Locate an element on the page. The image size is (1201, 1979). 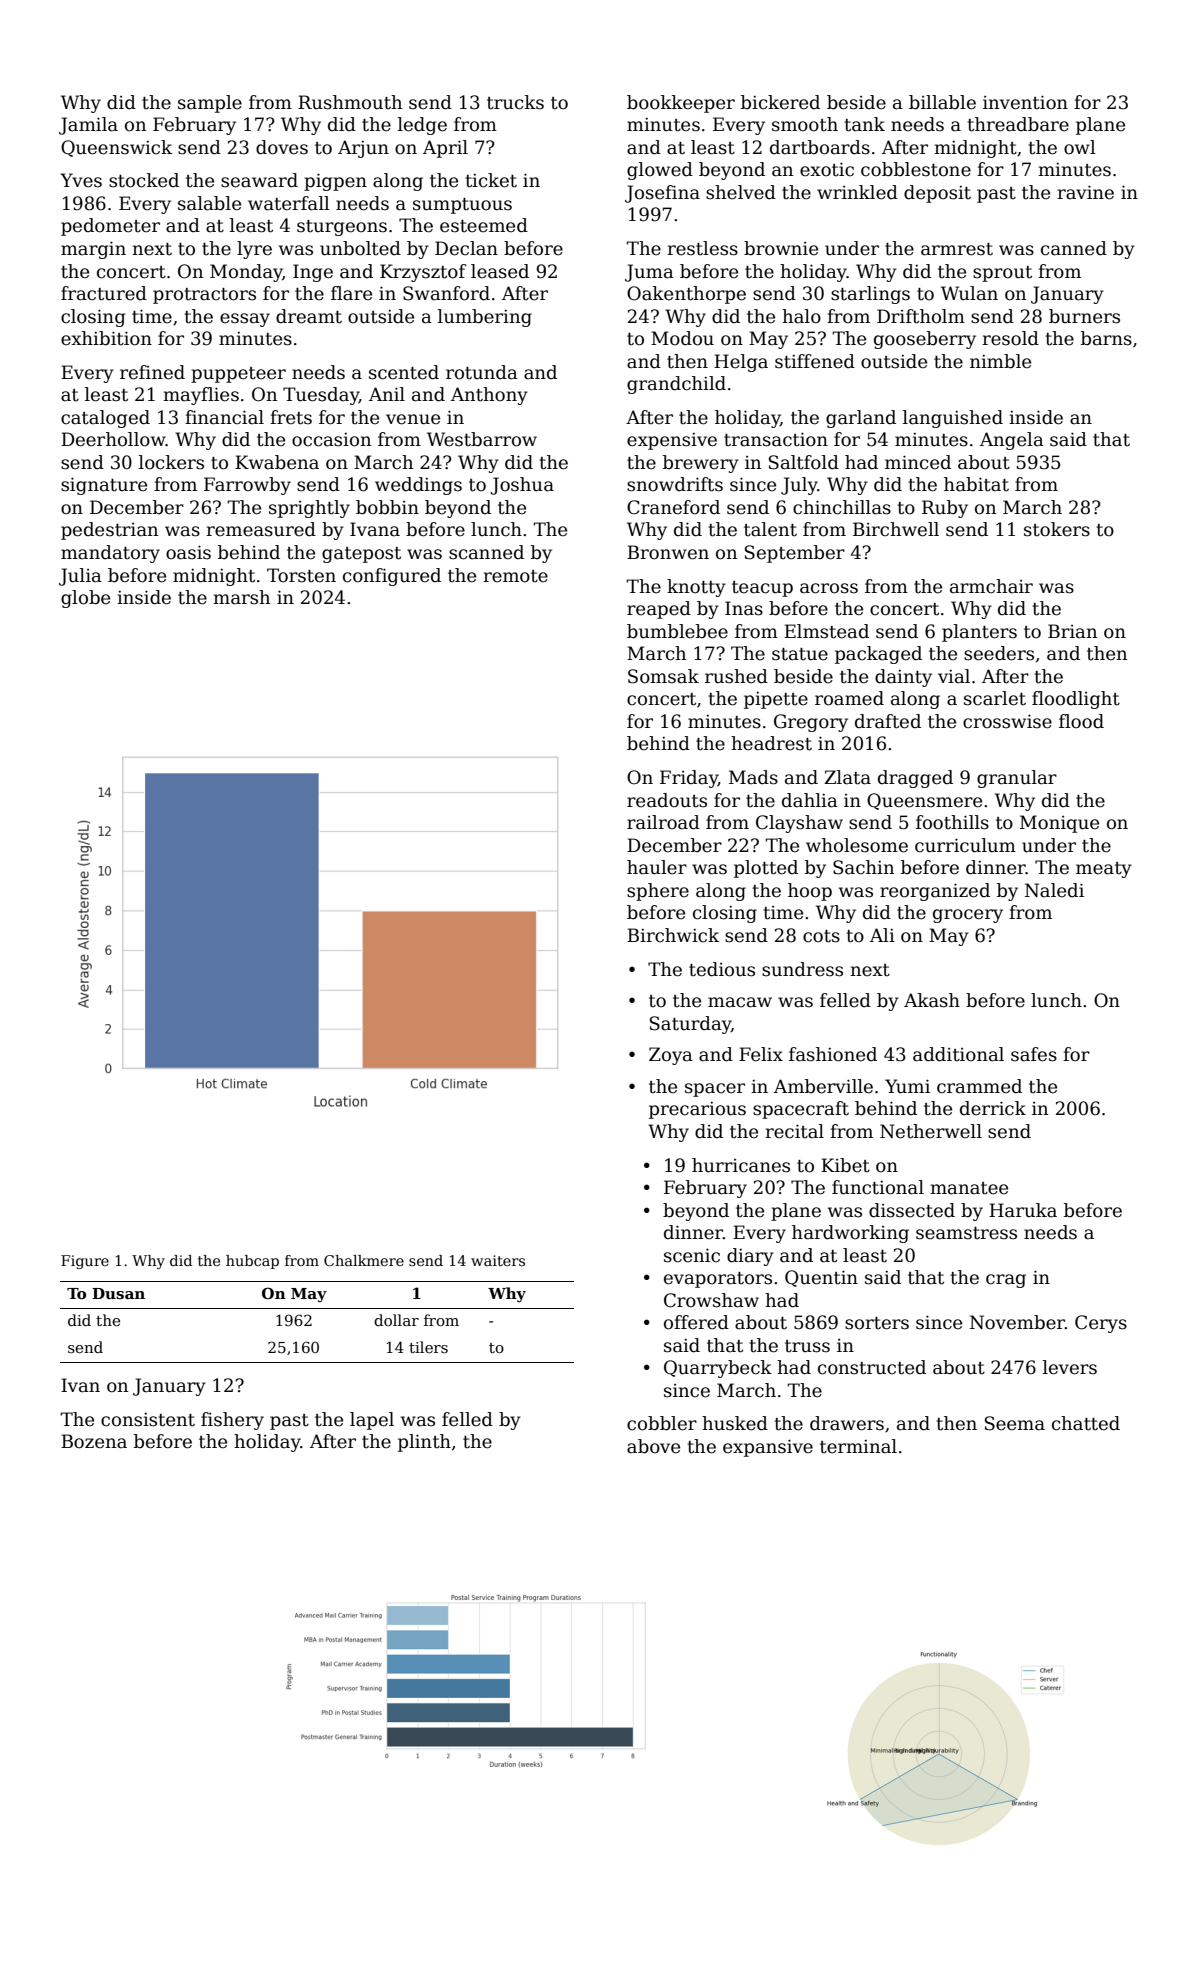
waiters is located at coordinates (498, 1260).
